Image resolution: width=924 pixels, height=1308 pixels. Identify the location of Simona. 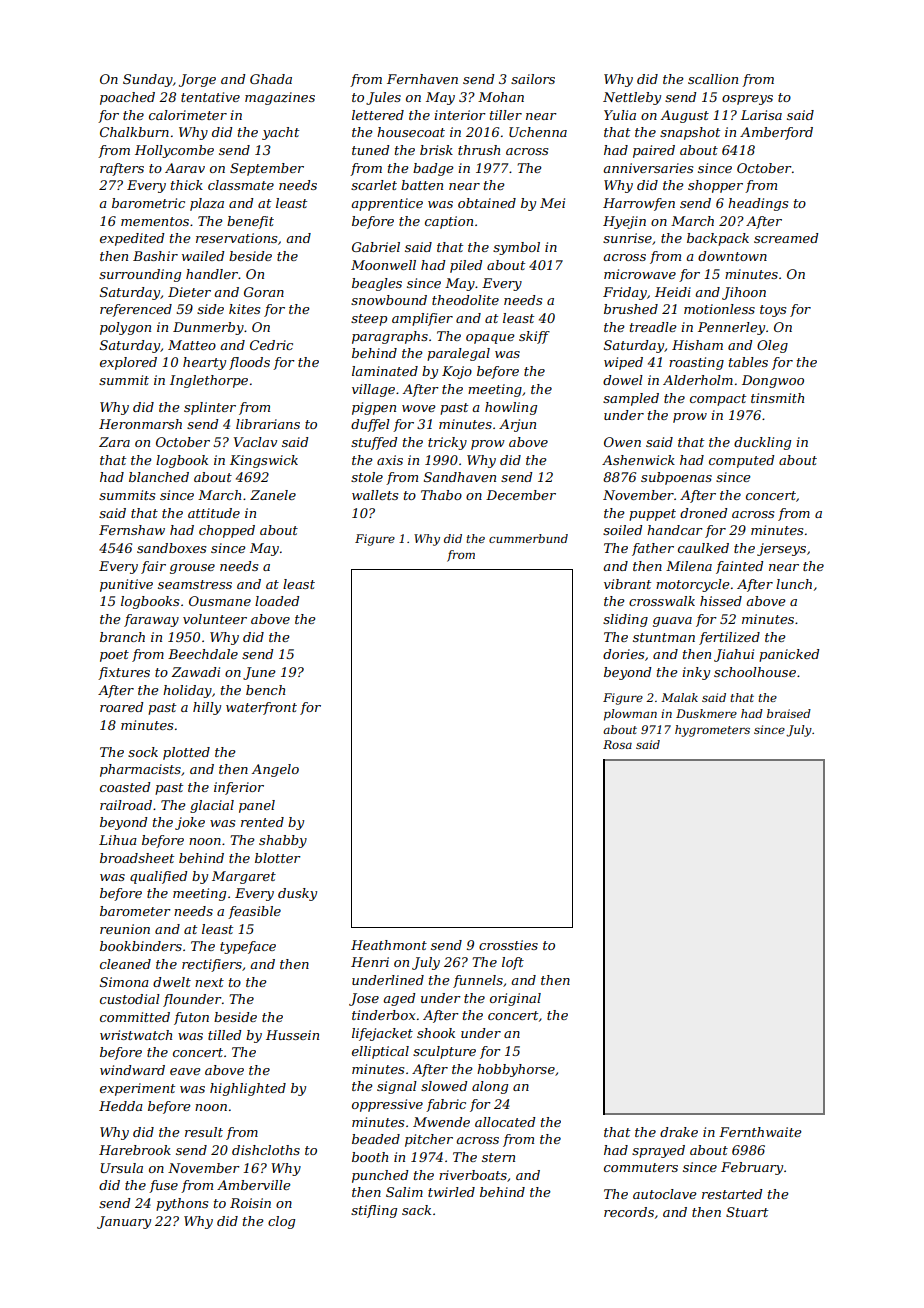
(124, 982).
